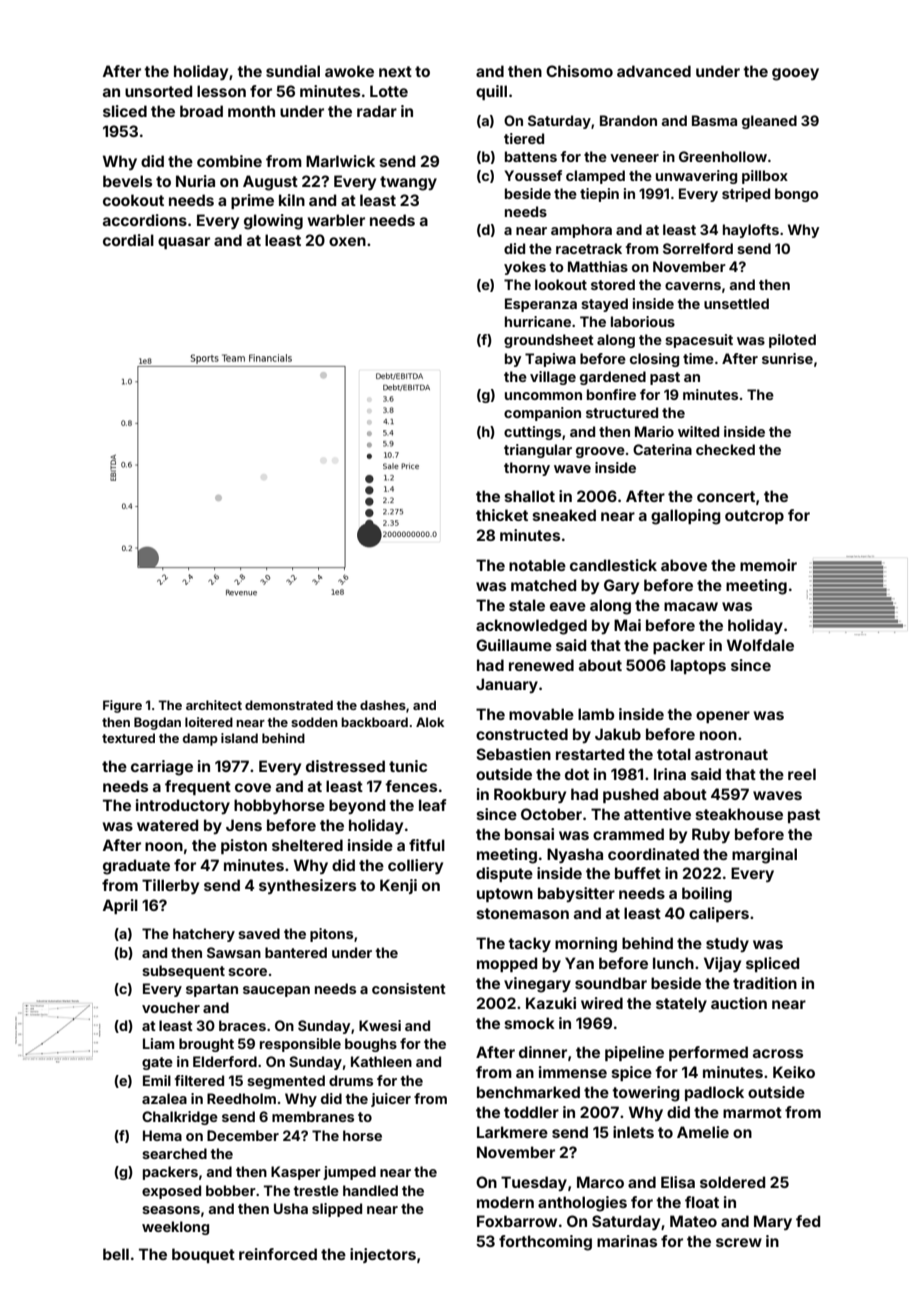  What do you see at coordinates (349, 71) in the image?
I see `awoke` at bounding box center [349, 71].
